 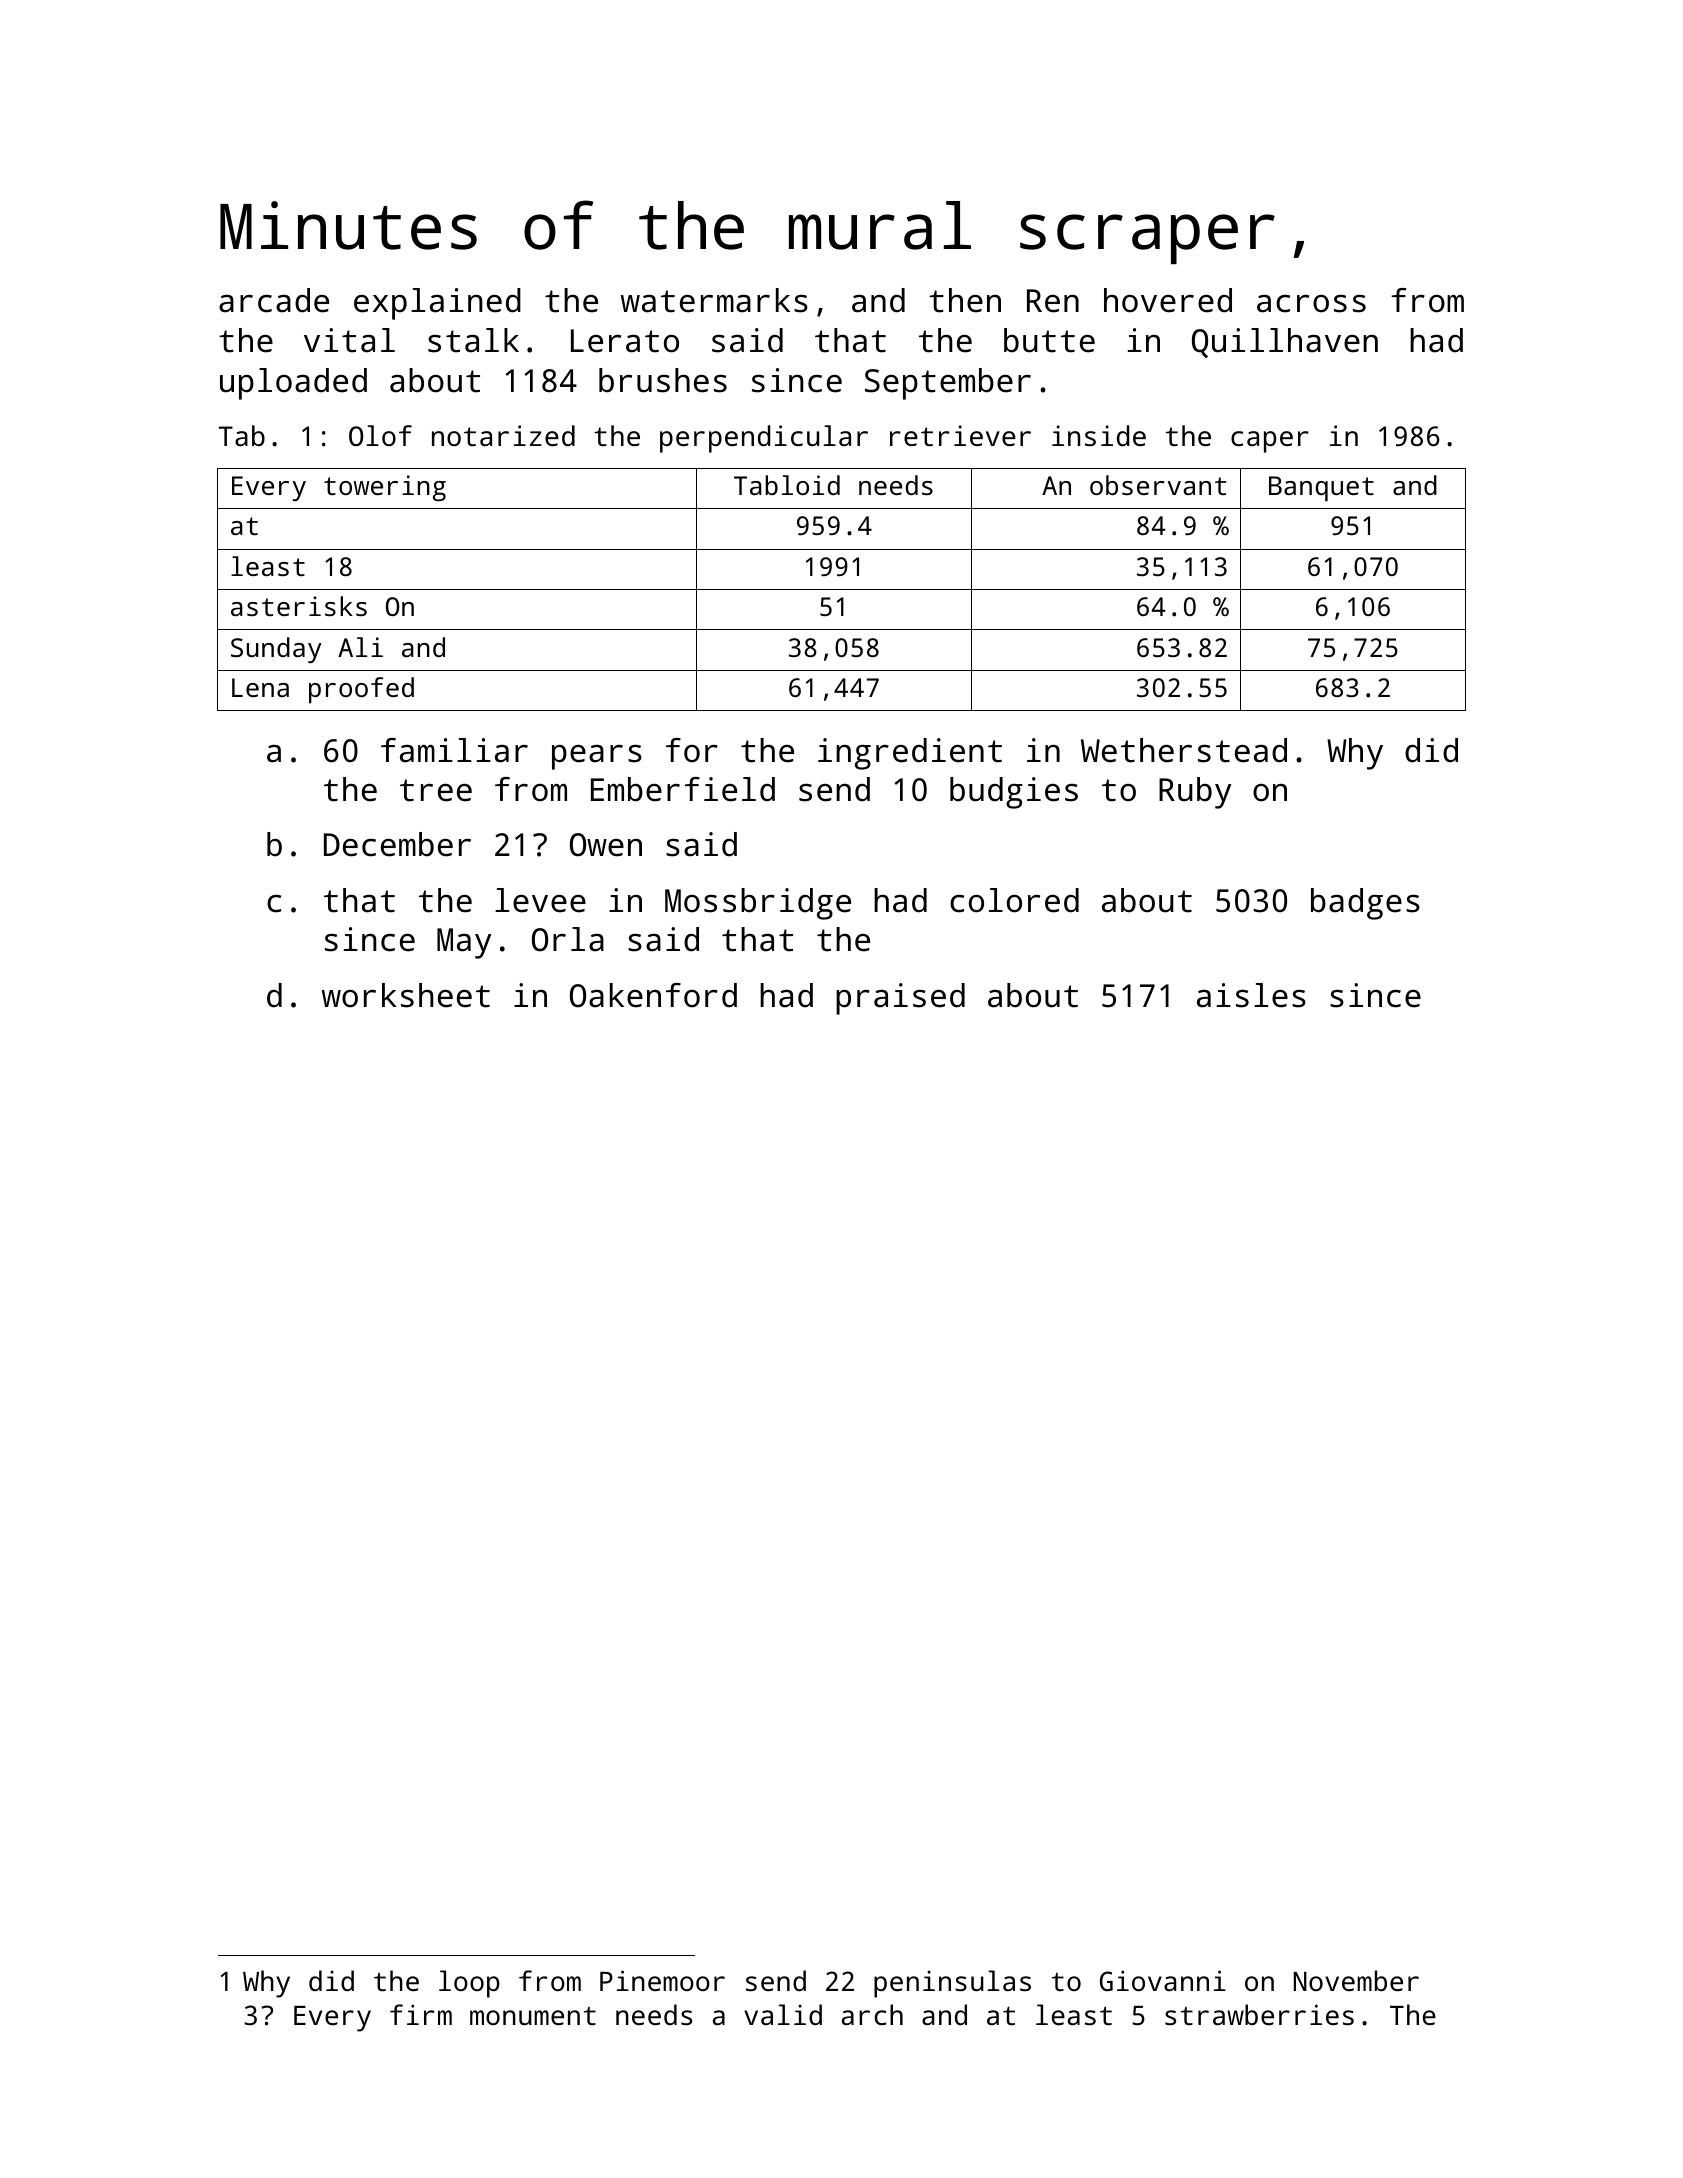 I want to click on Banquet, so click(x=1321, y=488).
